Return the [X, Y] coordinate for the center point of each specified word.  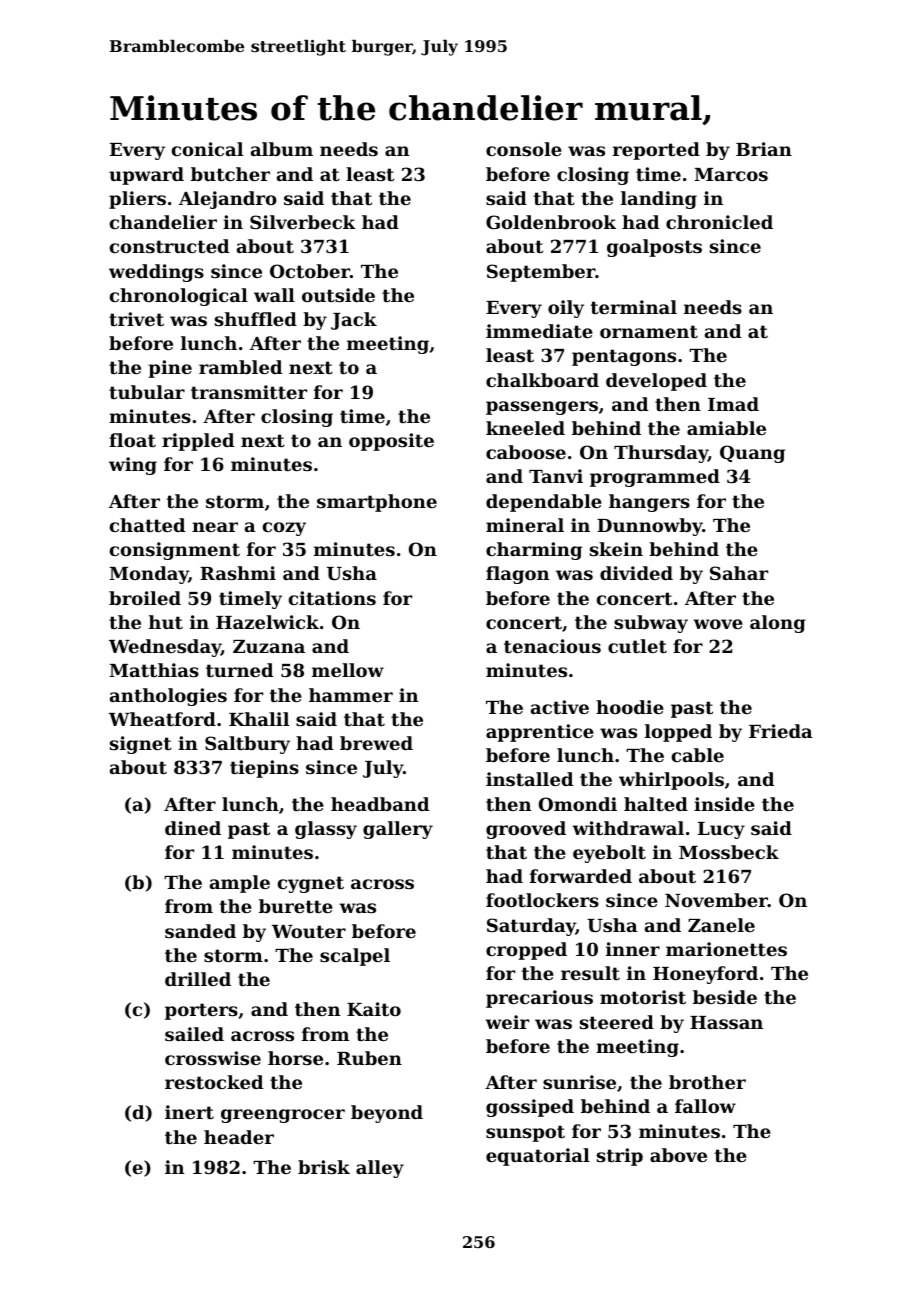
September [541, 273]
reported [656, 151]
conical [207, 149]
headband [380, 804]
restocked [214, 1082]
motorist [643, 997]
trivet [136, 319]
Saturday [531, 927]
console [524, 149]
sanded [200, 931]
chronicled [719, 222]
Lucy [721, 830]
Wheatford [162, 719]
